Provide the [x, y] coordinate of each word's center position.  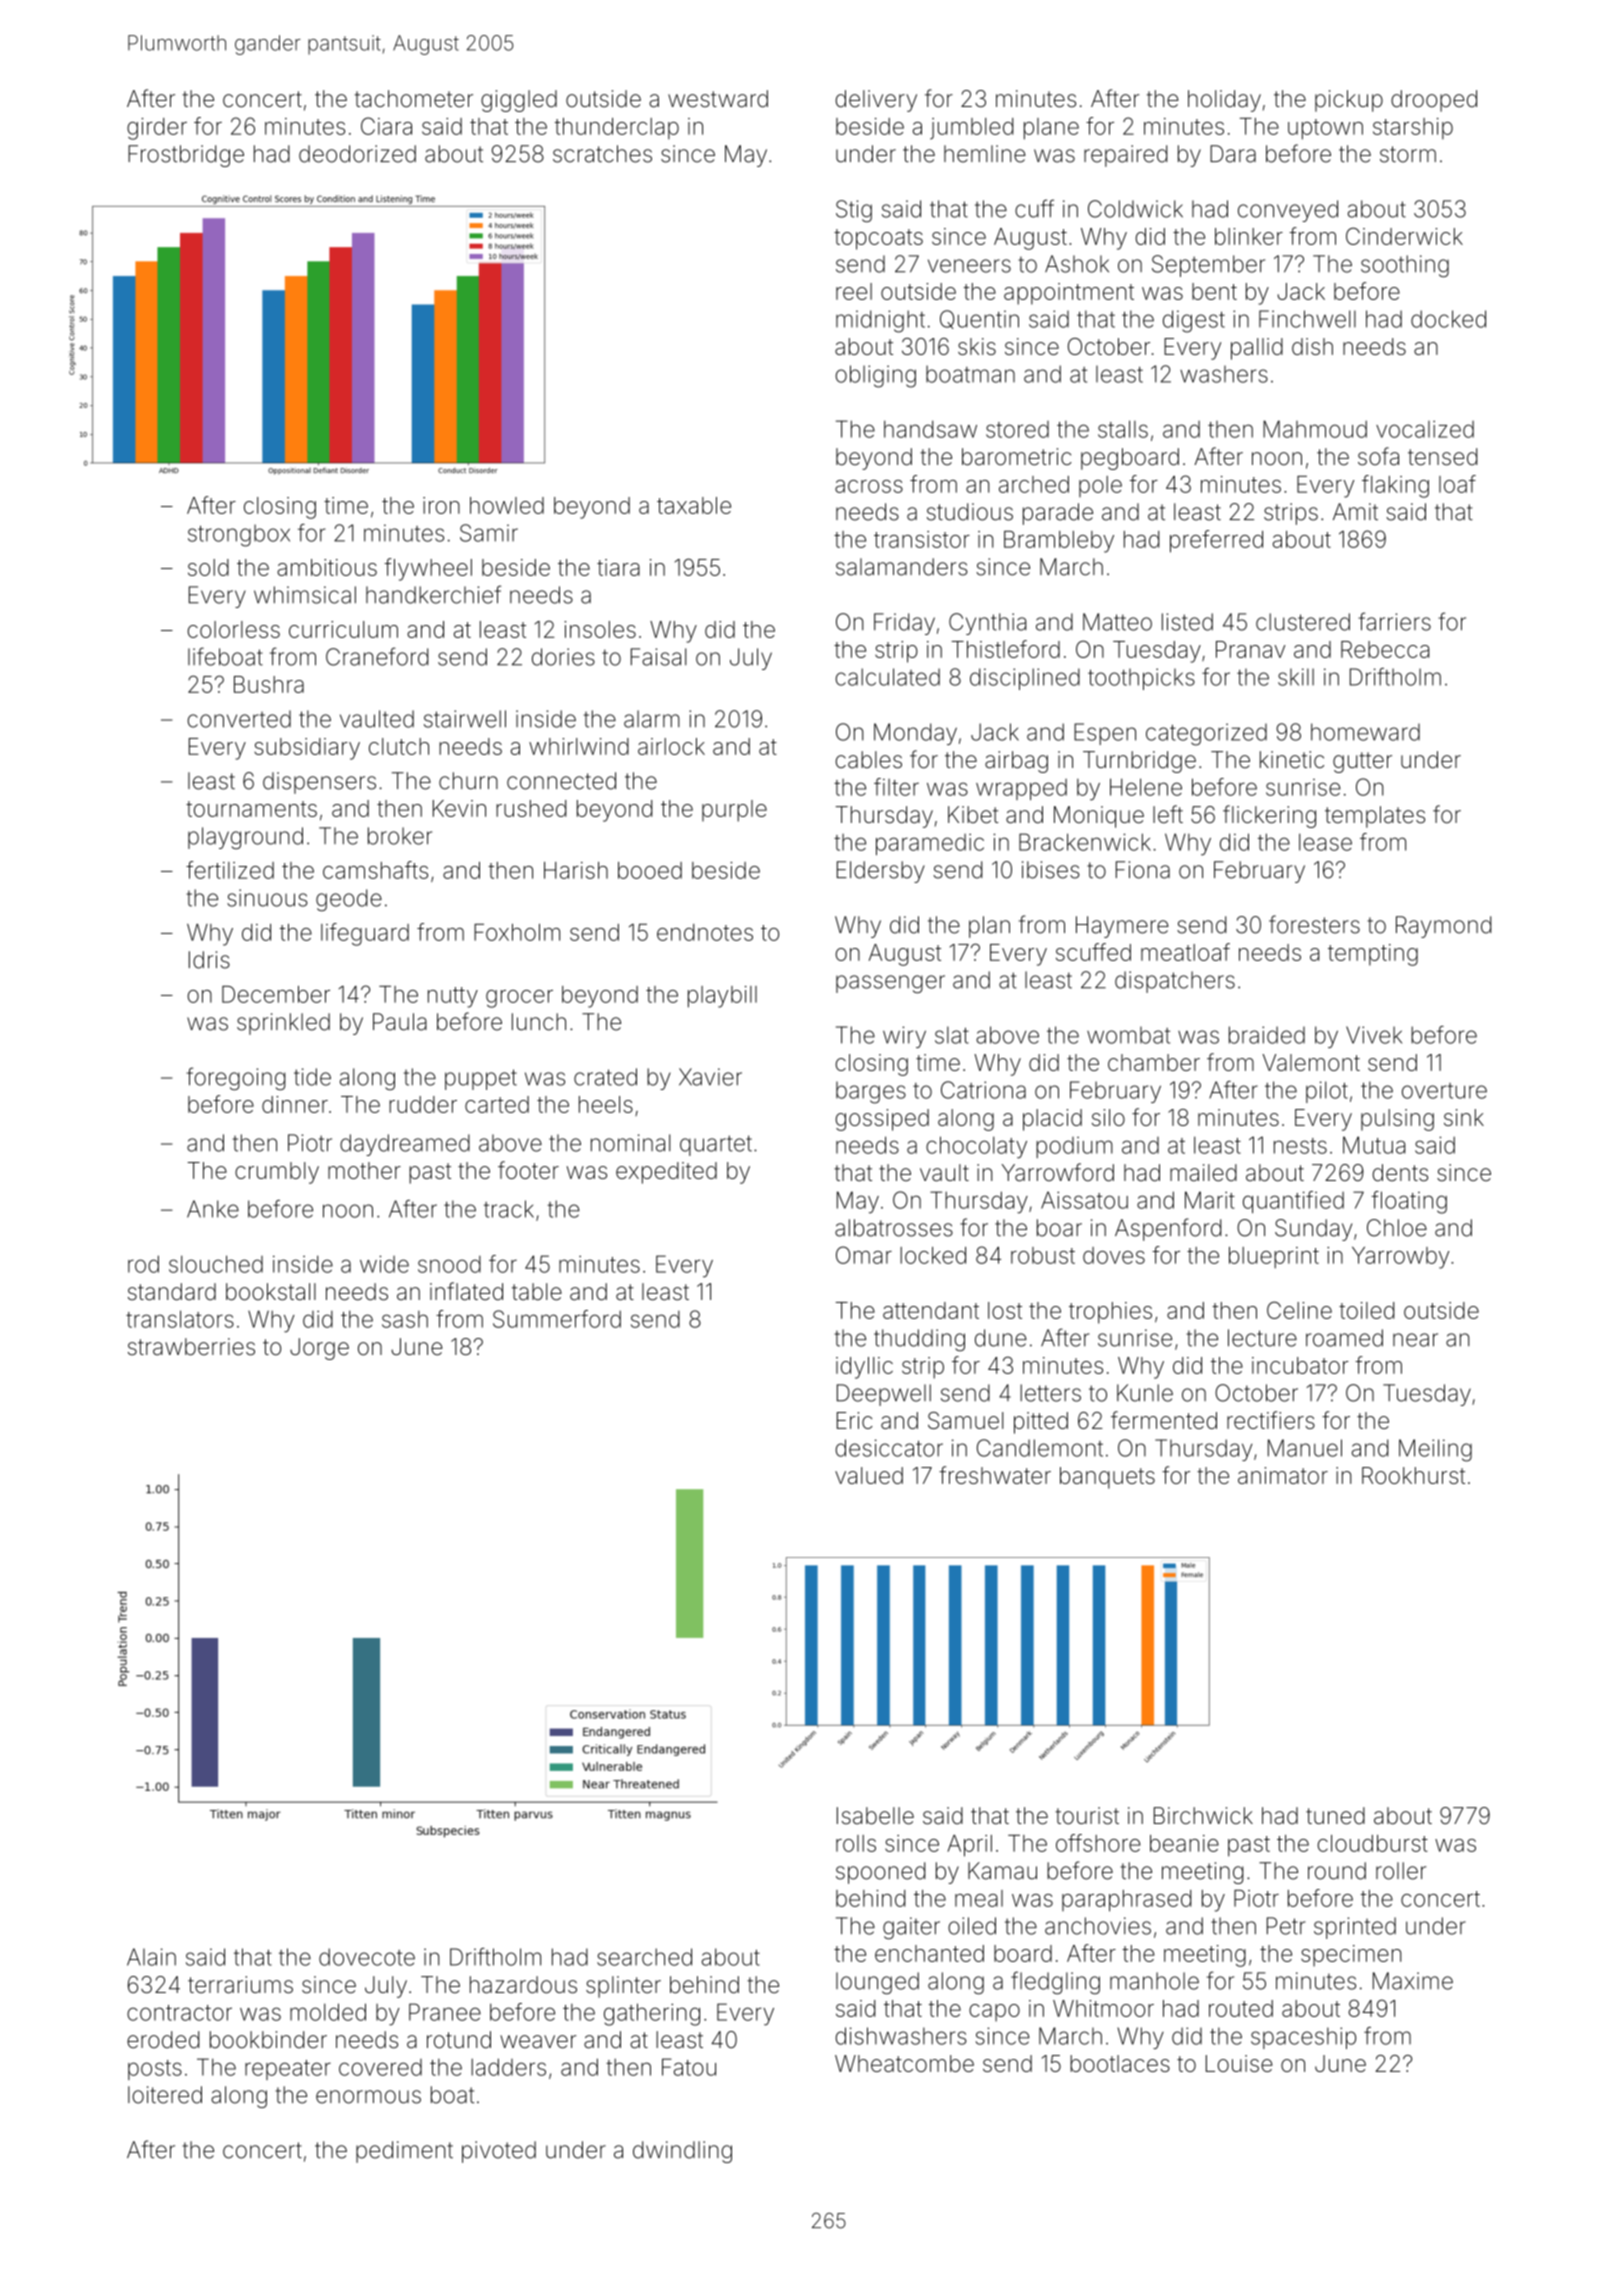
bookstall [271, 1292]
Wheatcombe [904, 2063]
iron [441, 505]
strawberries [191, 1347]
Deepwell [884, 1395]
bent [1214, 291]
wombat [1128, 1035]
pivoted [499, 2152]
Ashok [1077, 264]
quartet [716, 1145]
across [869, 486]
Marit [1210, 1200]
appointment [1069, 294]
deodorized [357, 154]
